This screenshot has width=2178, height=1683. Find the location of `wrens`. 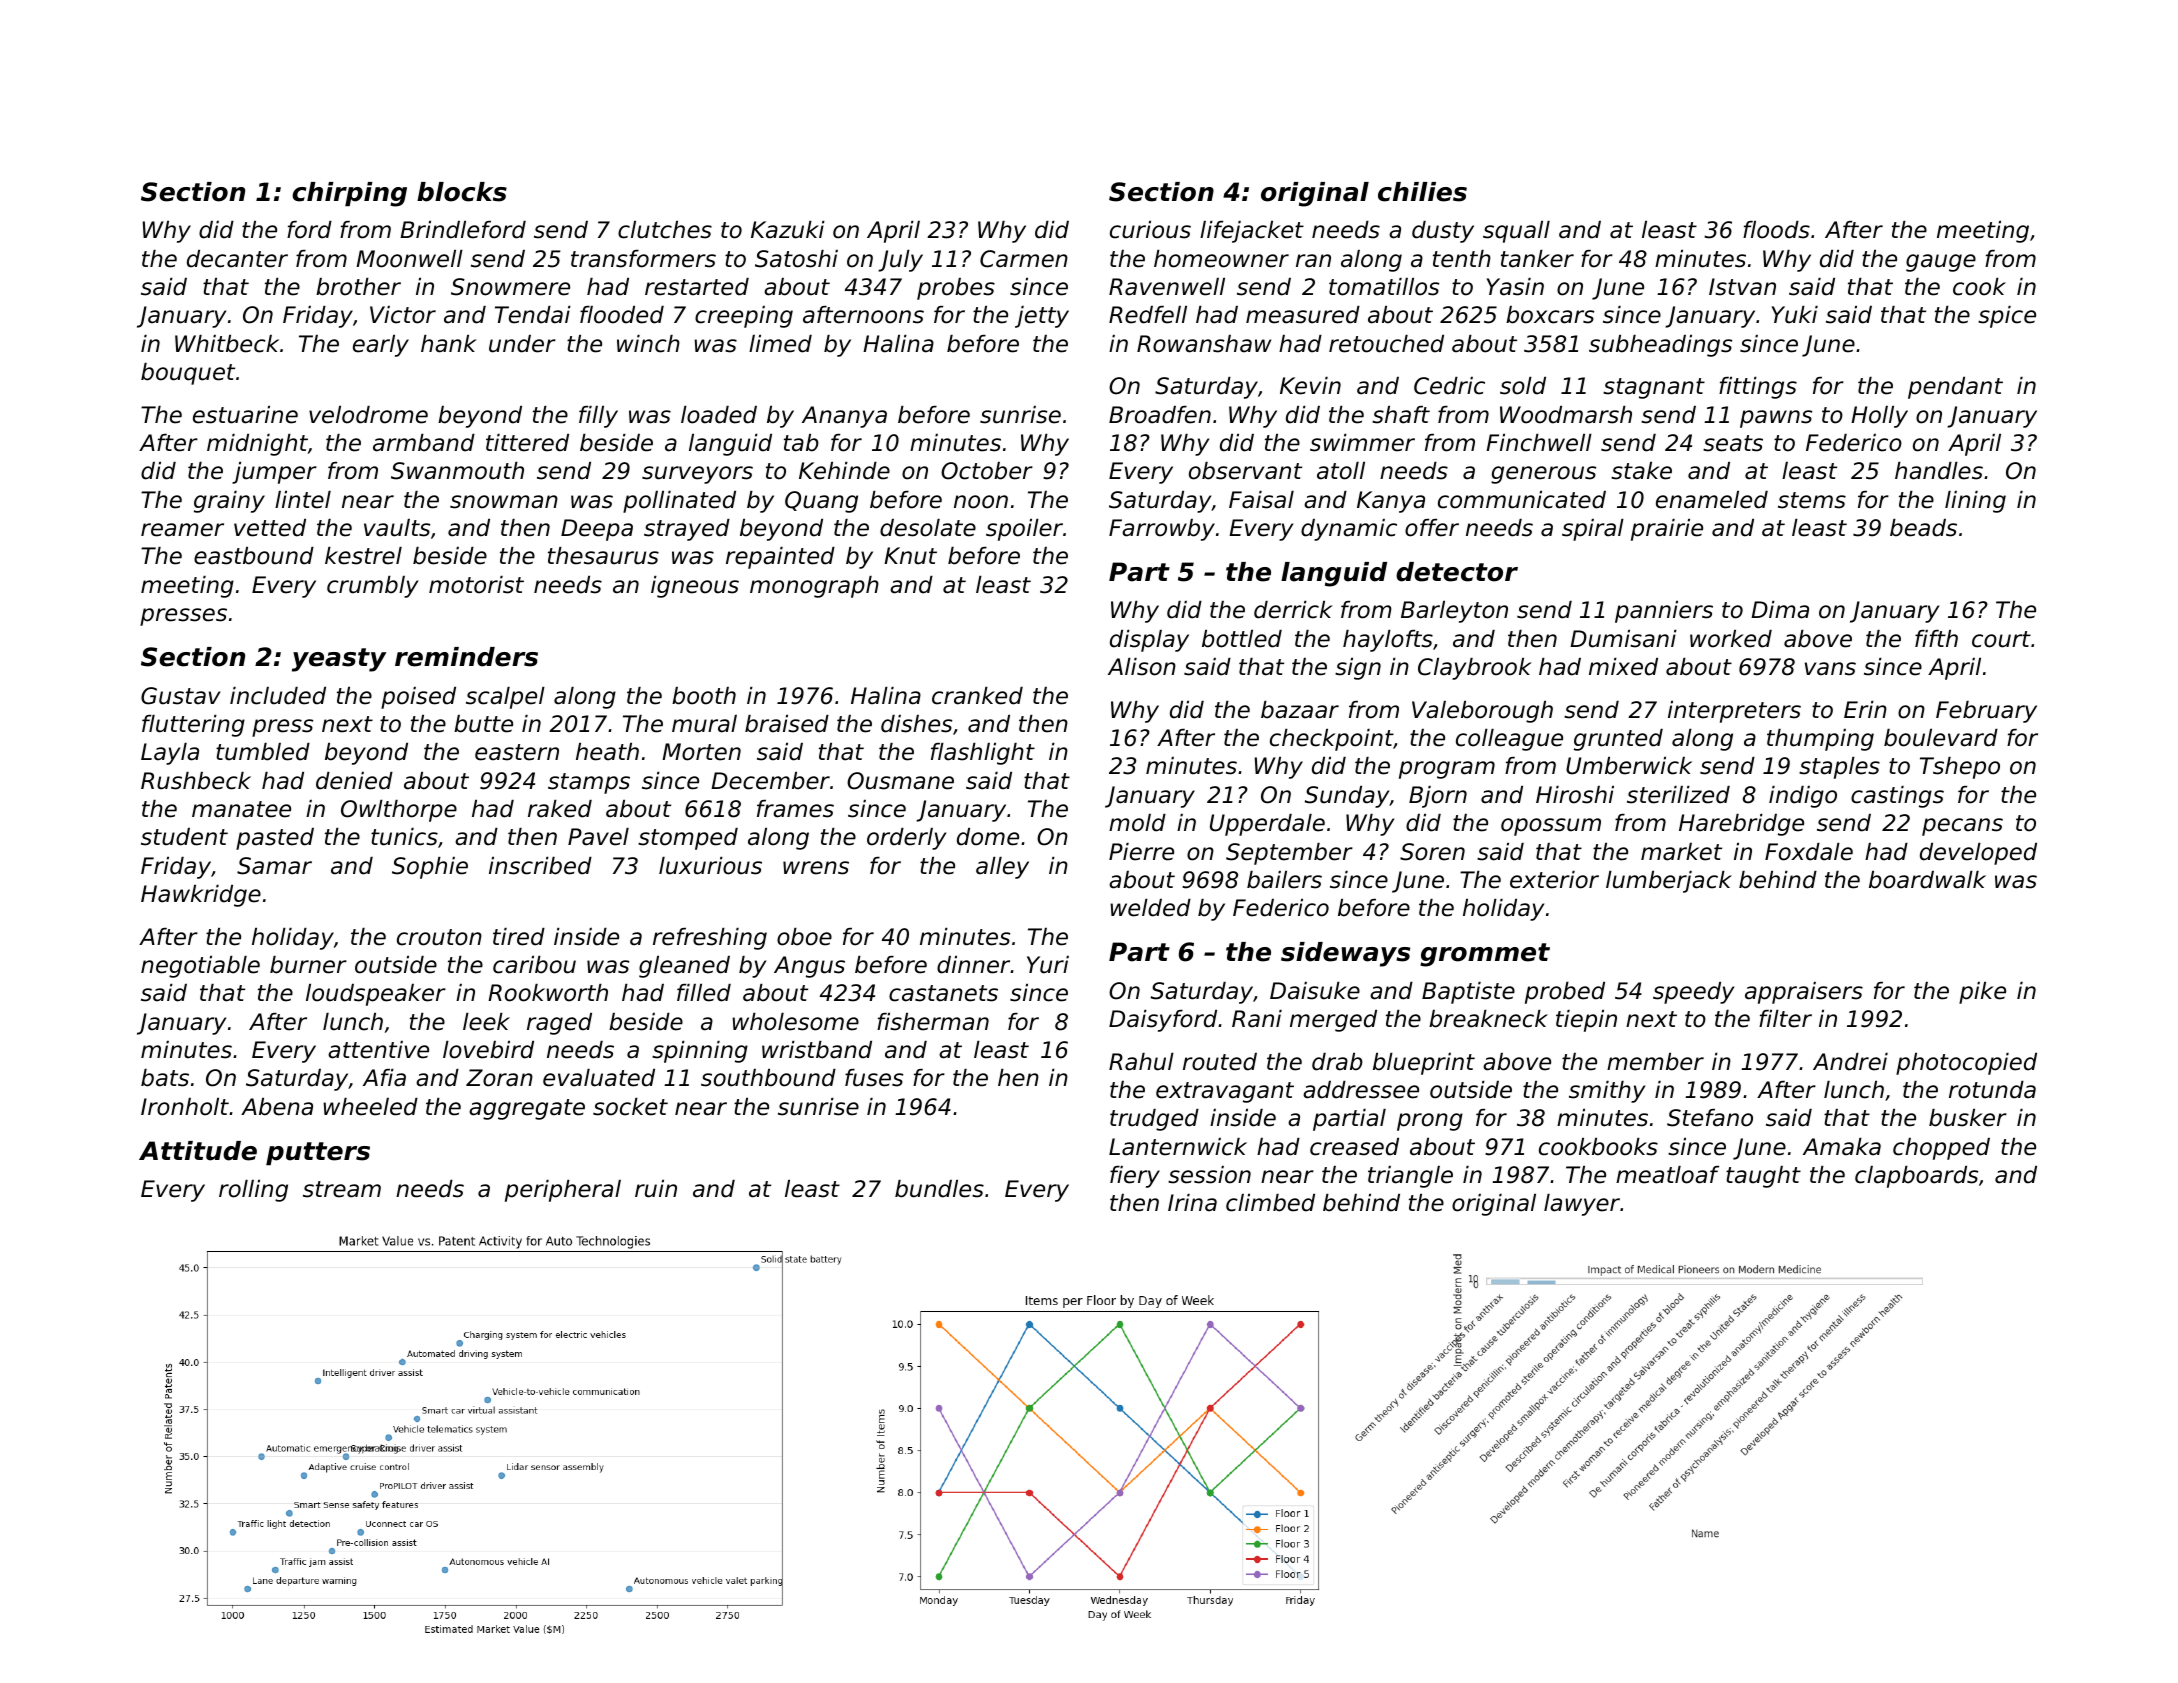

wrens is located at coordinates (816, 868).
